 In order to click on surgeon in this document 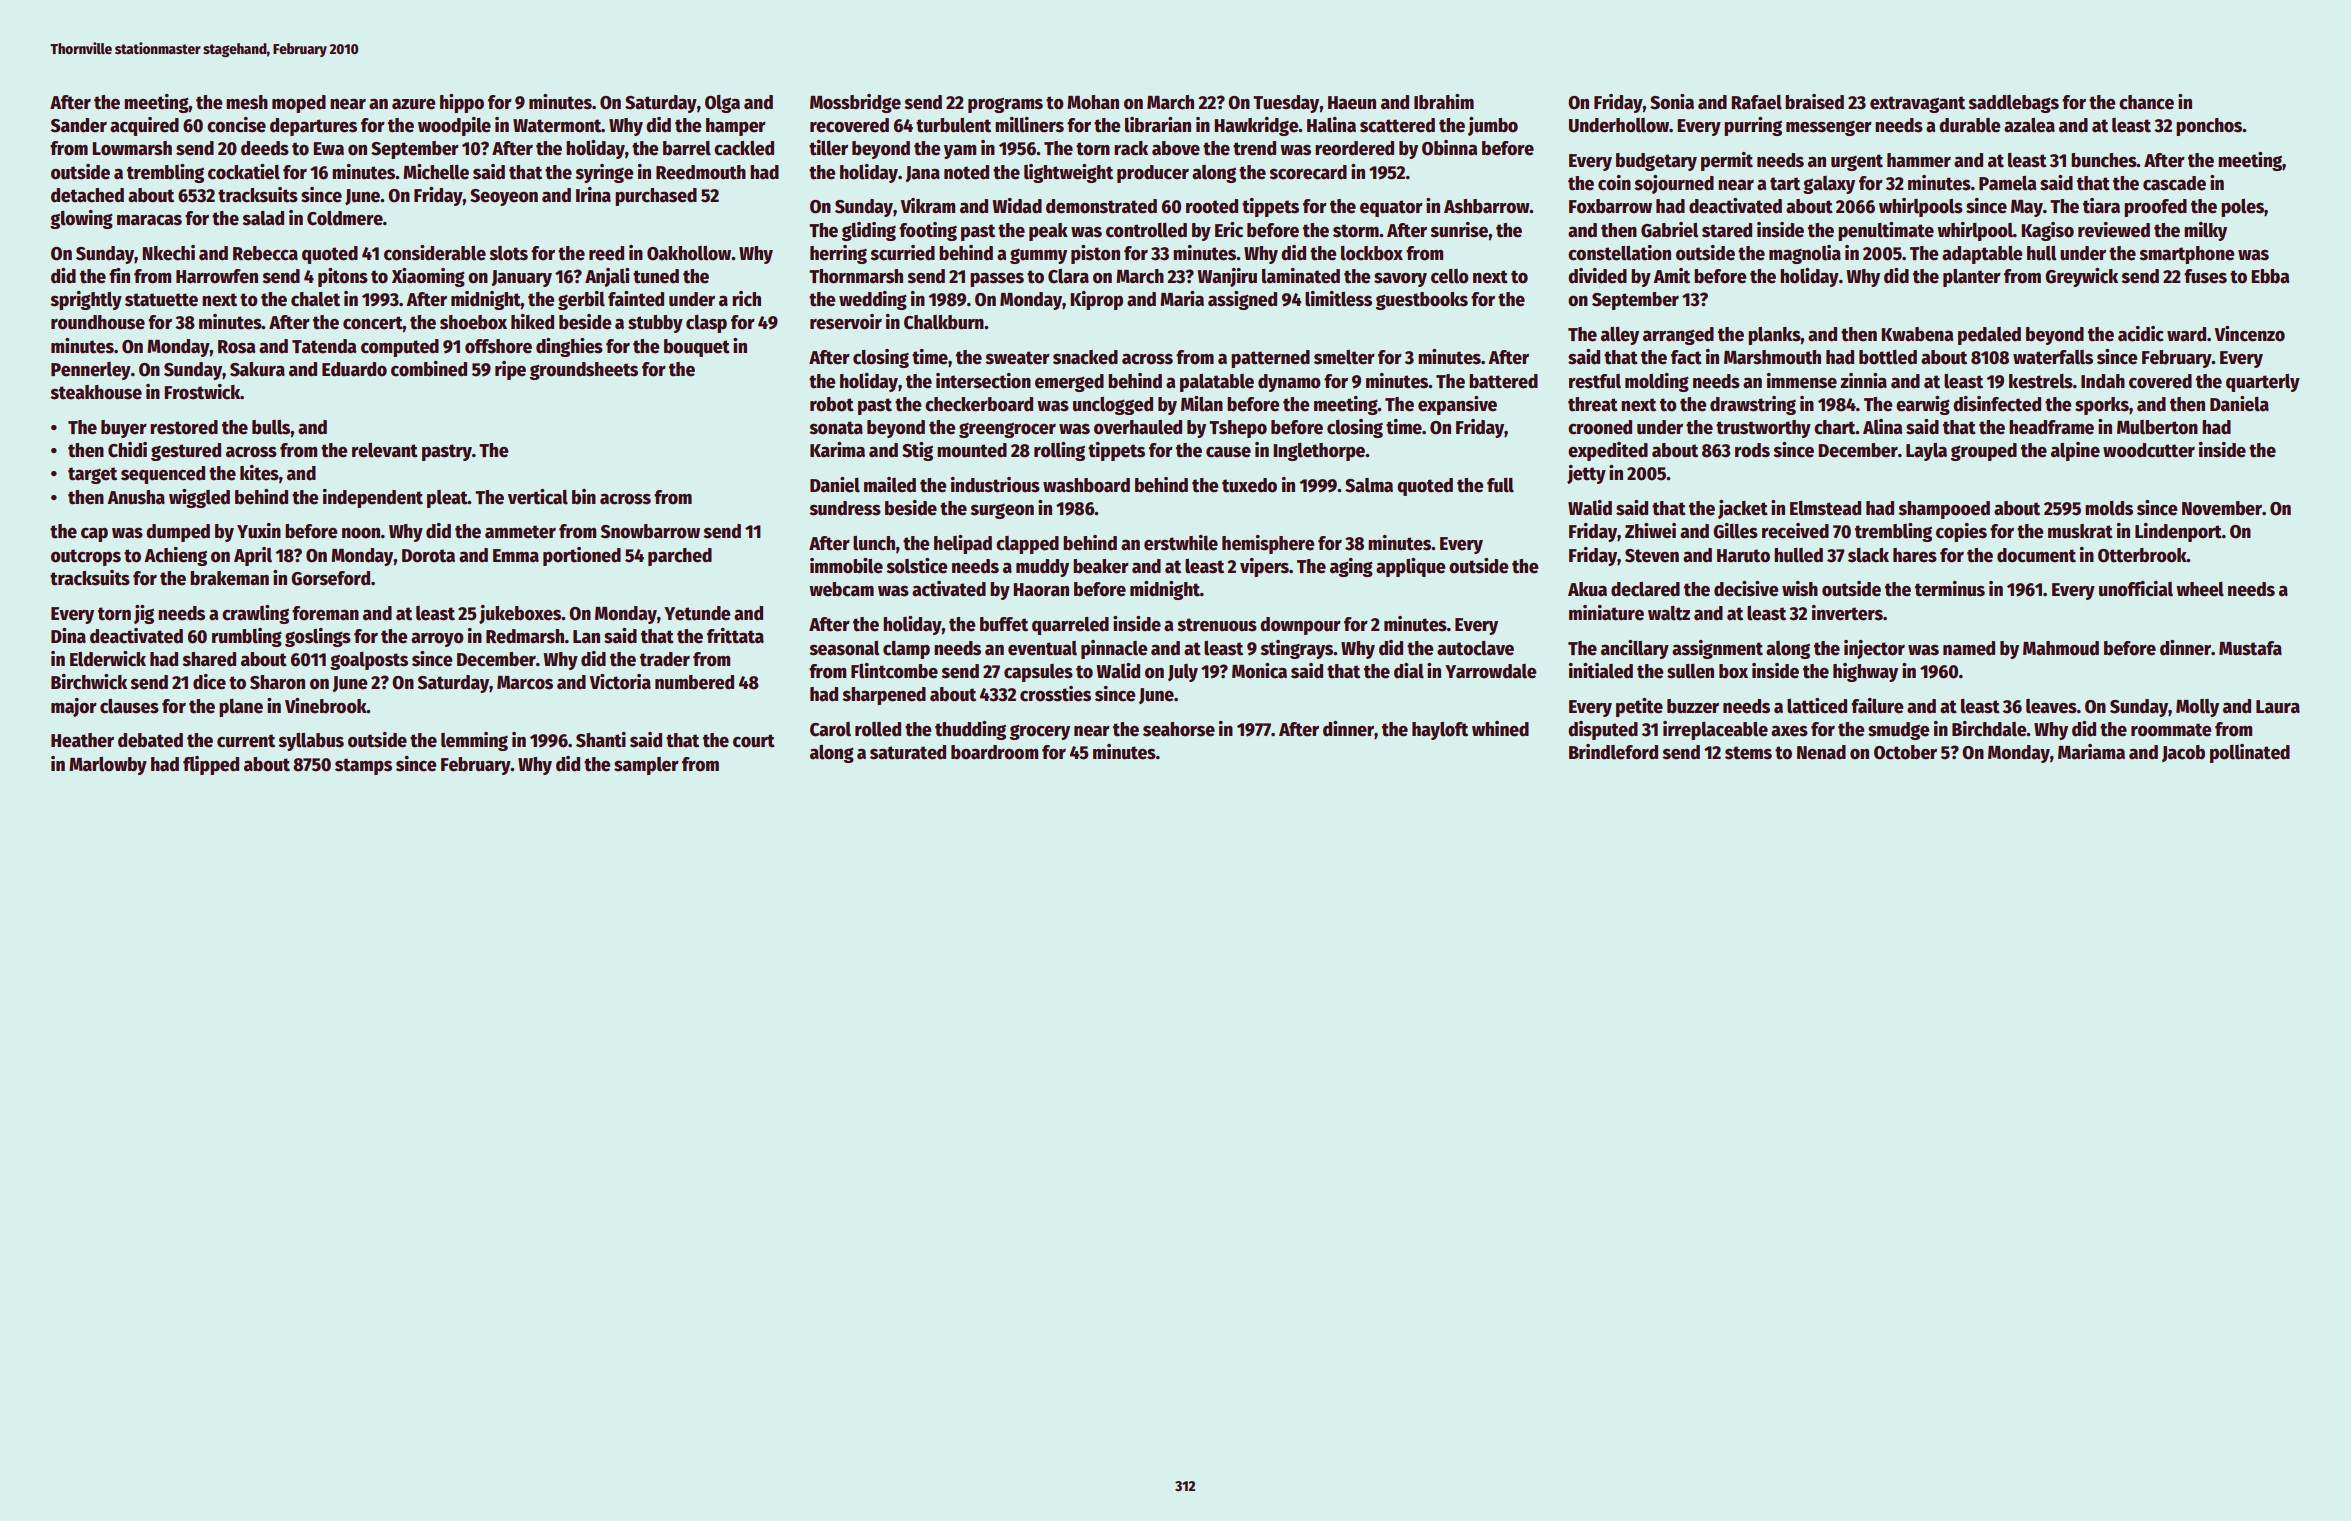, I will do `click(1002, 511)`.
